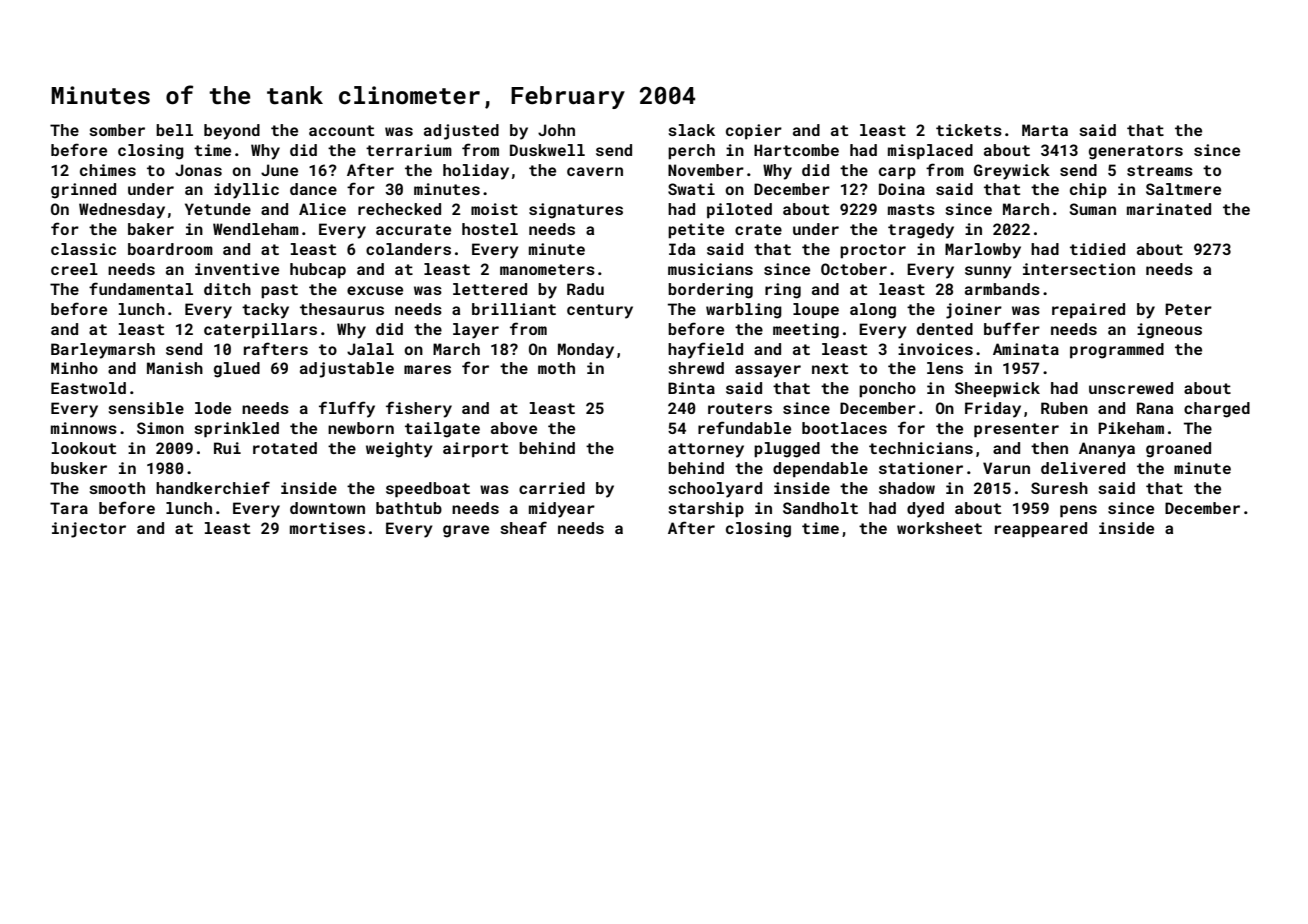  Describe the element at coordinates (237, 370) in the image. I see `glued` at that location.
